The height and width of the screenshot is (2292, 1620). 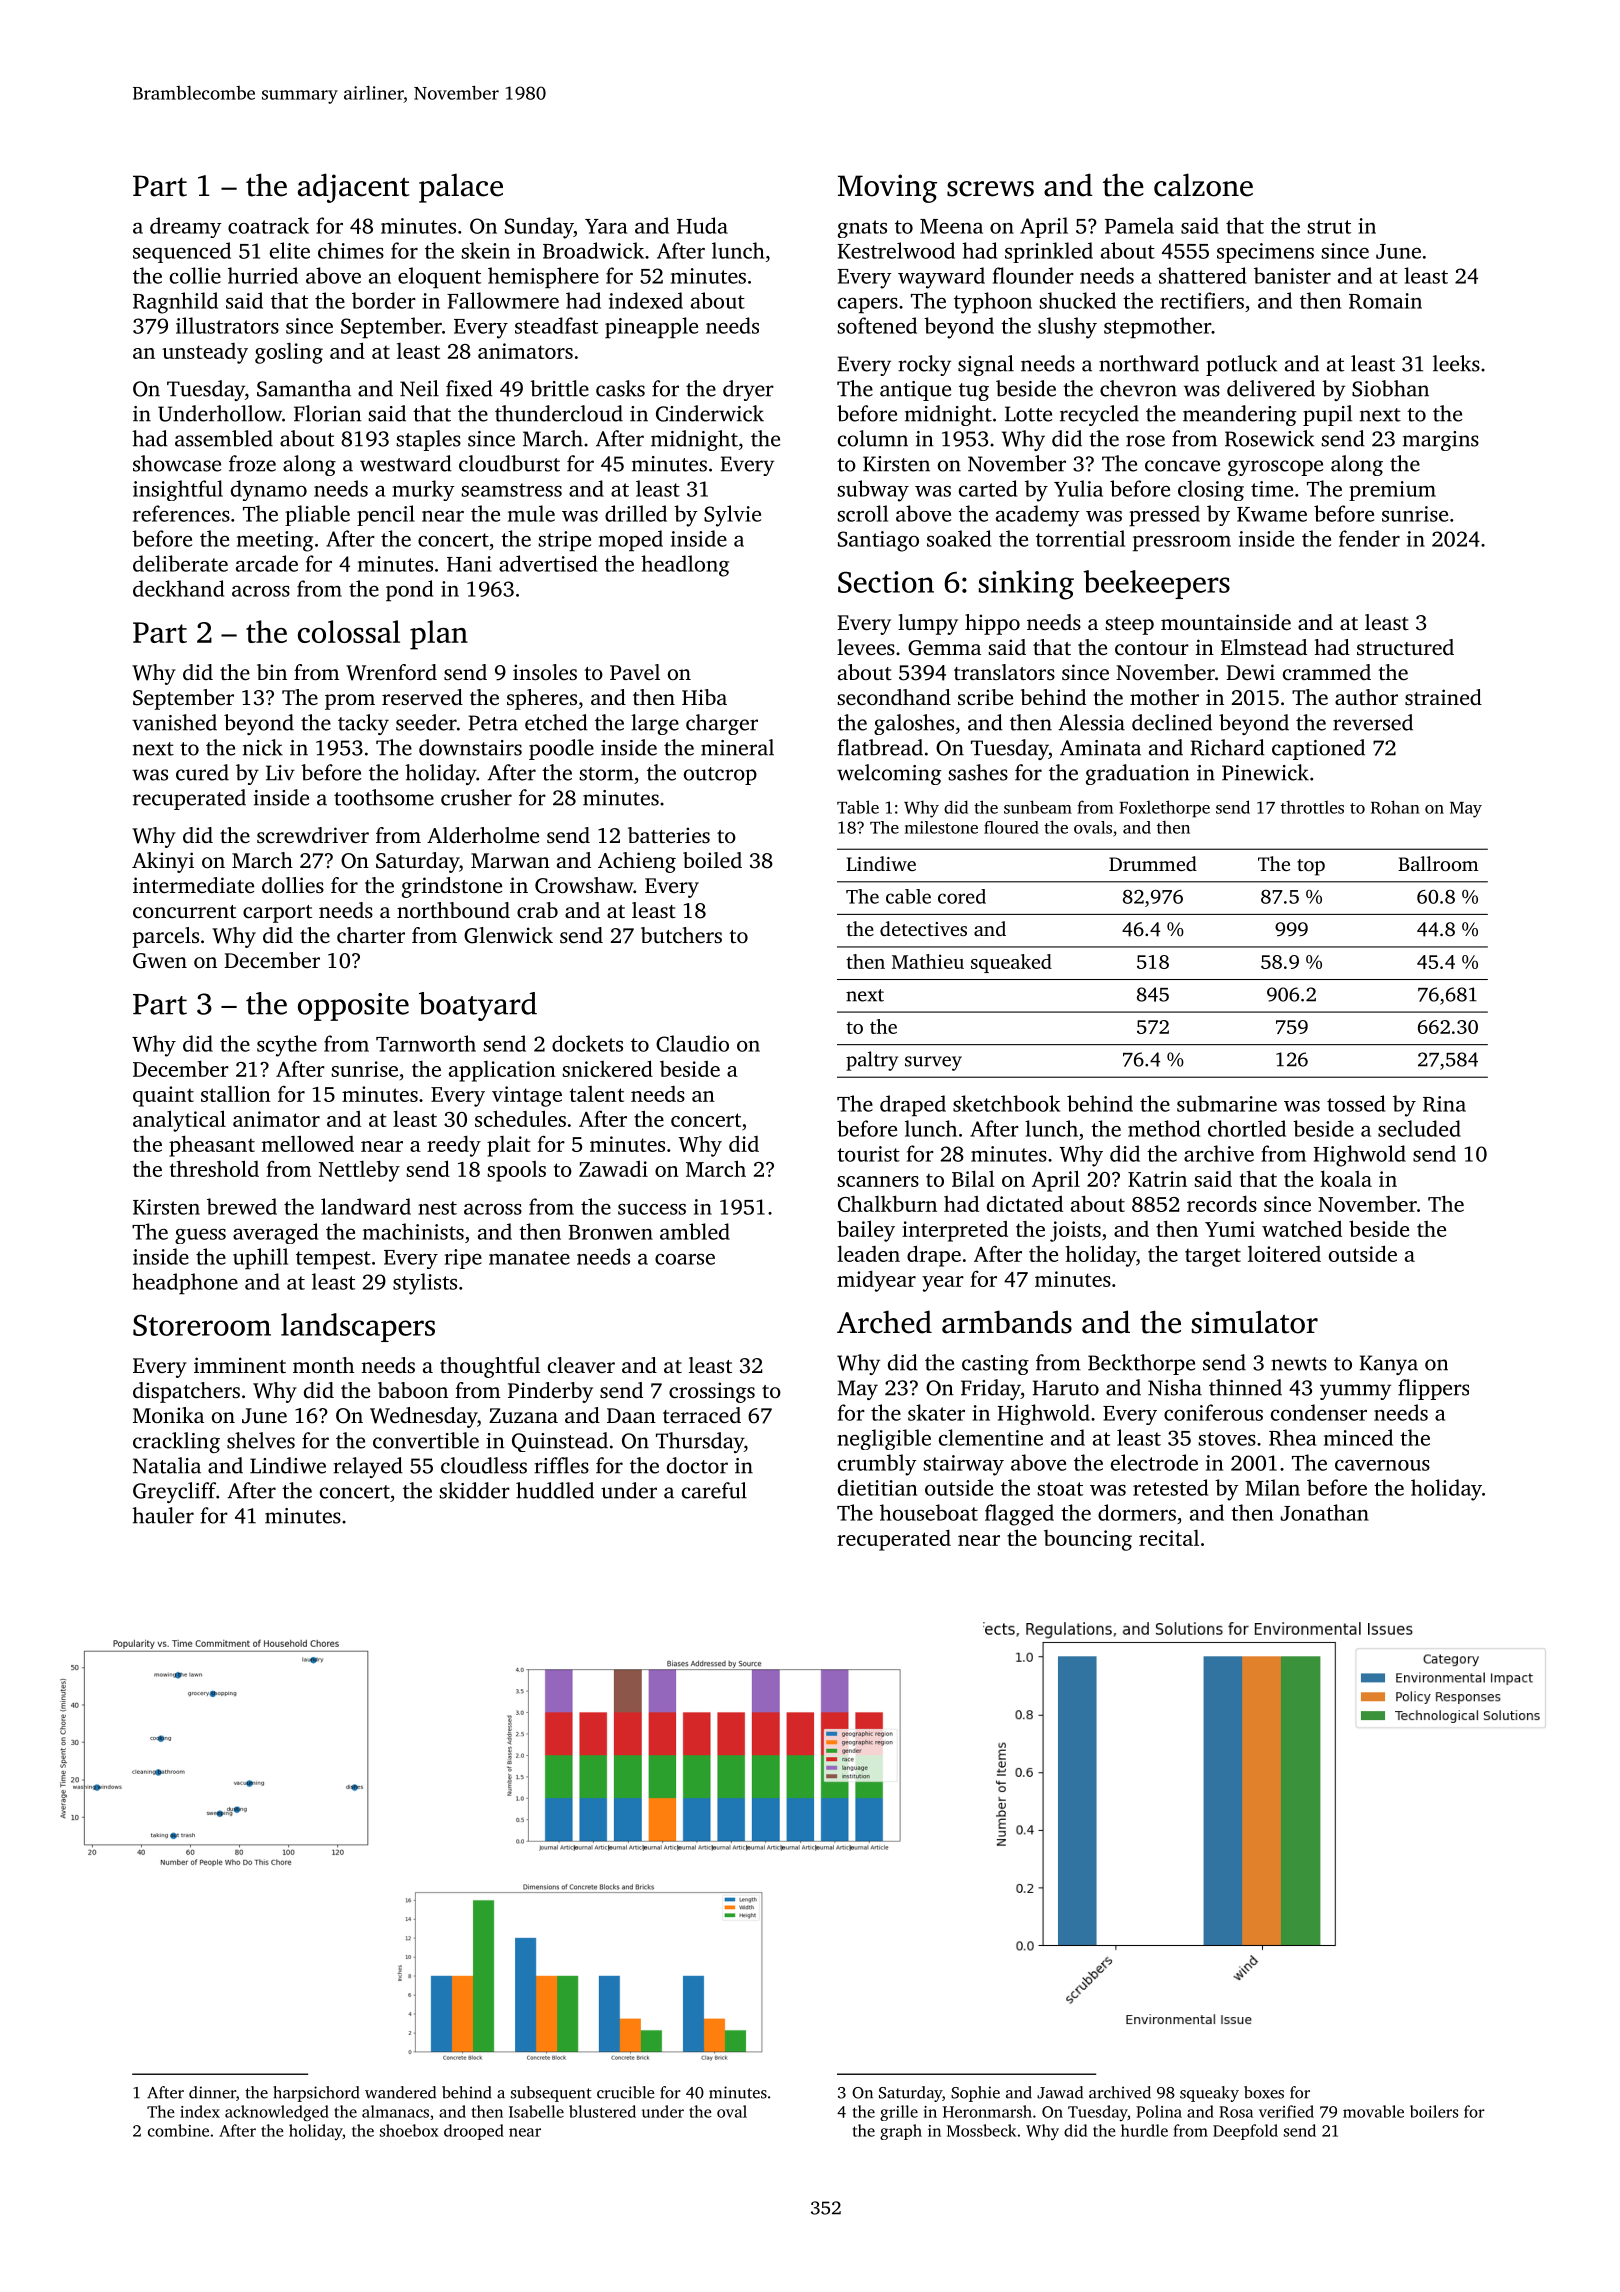 I want to click on boilers, so click(x=1434, y=2111).
